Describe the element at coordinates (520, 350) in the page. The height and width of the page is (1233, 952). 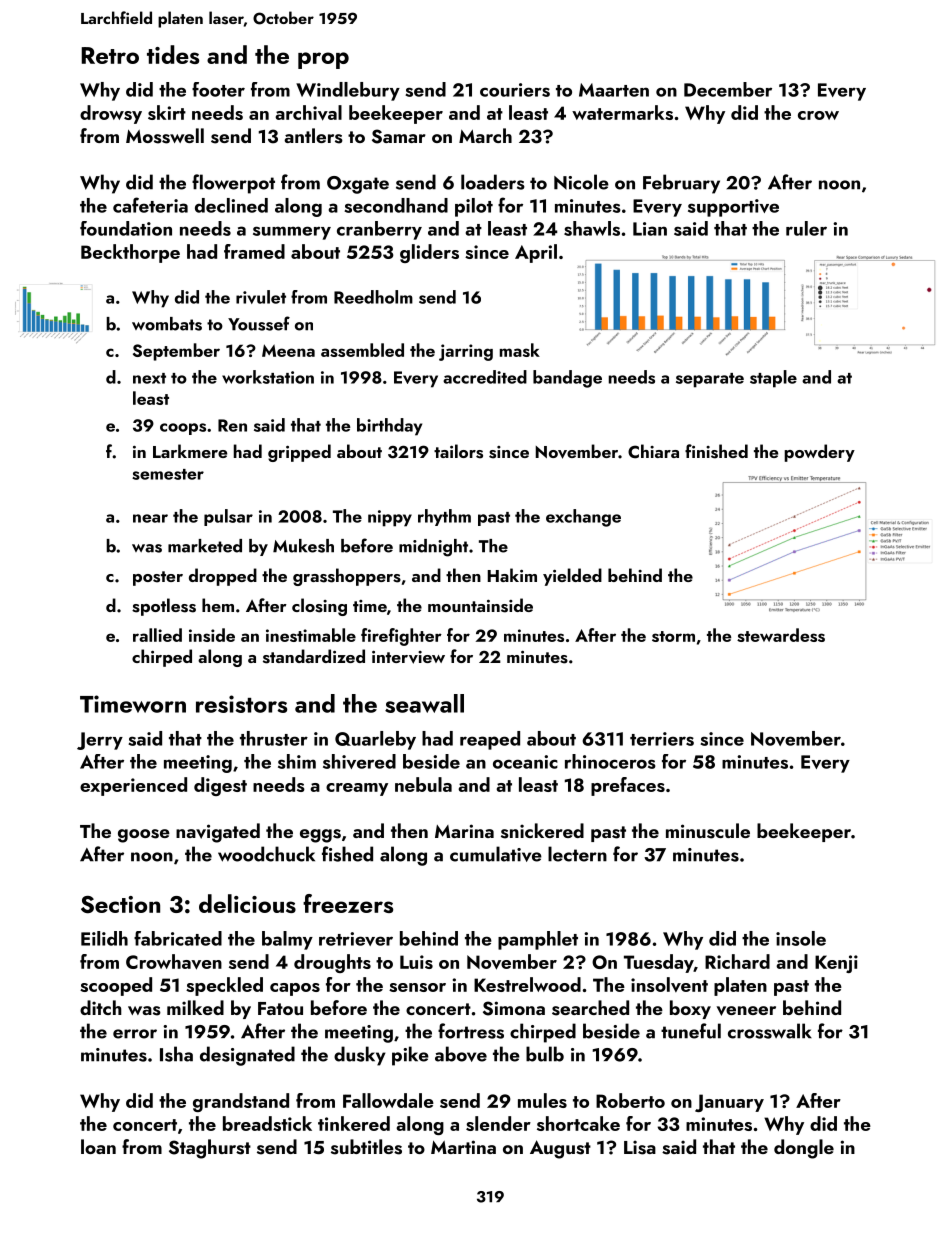
I see `mask` at that location.
